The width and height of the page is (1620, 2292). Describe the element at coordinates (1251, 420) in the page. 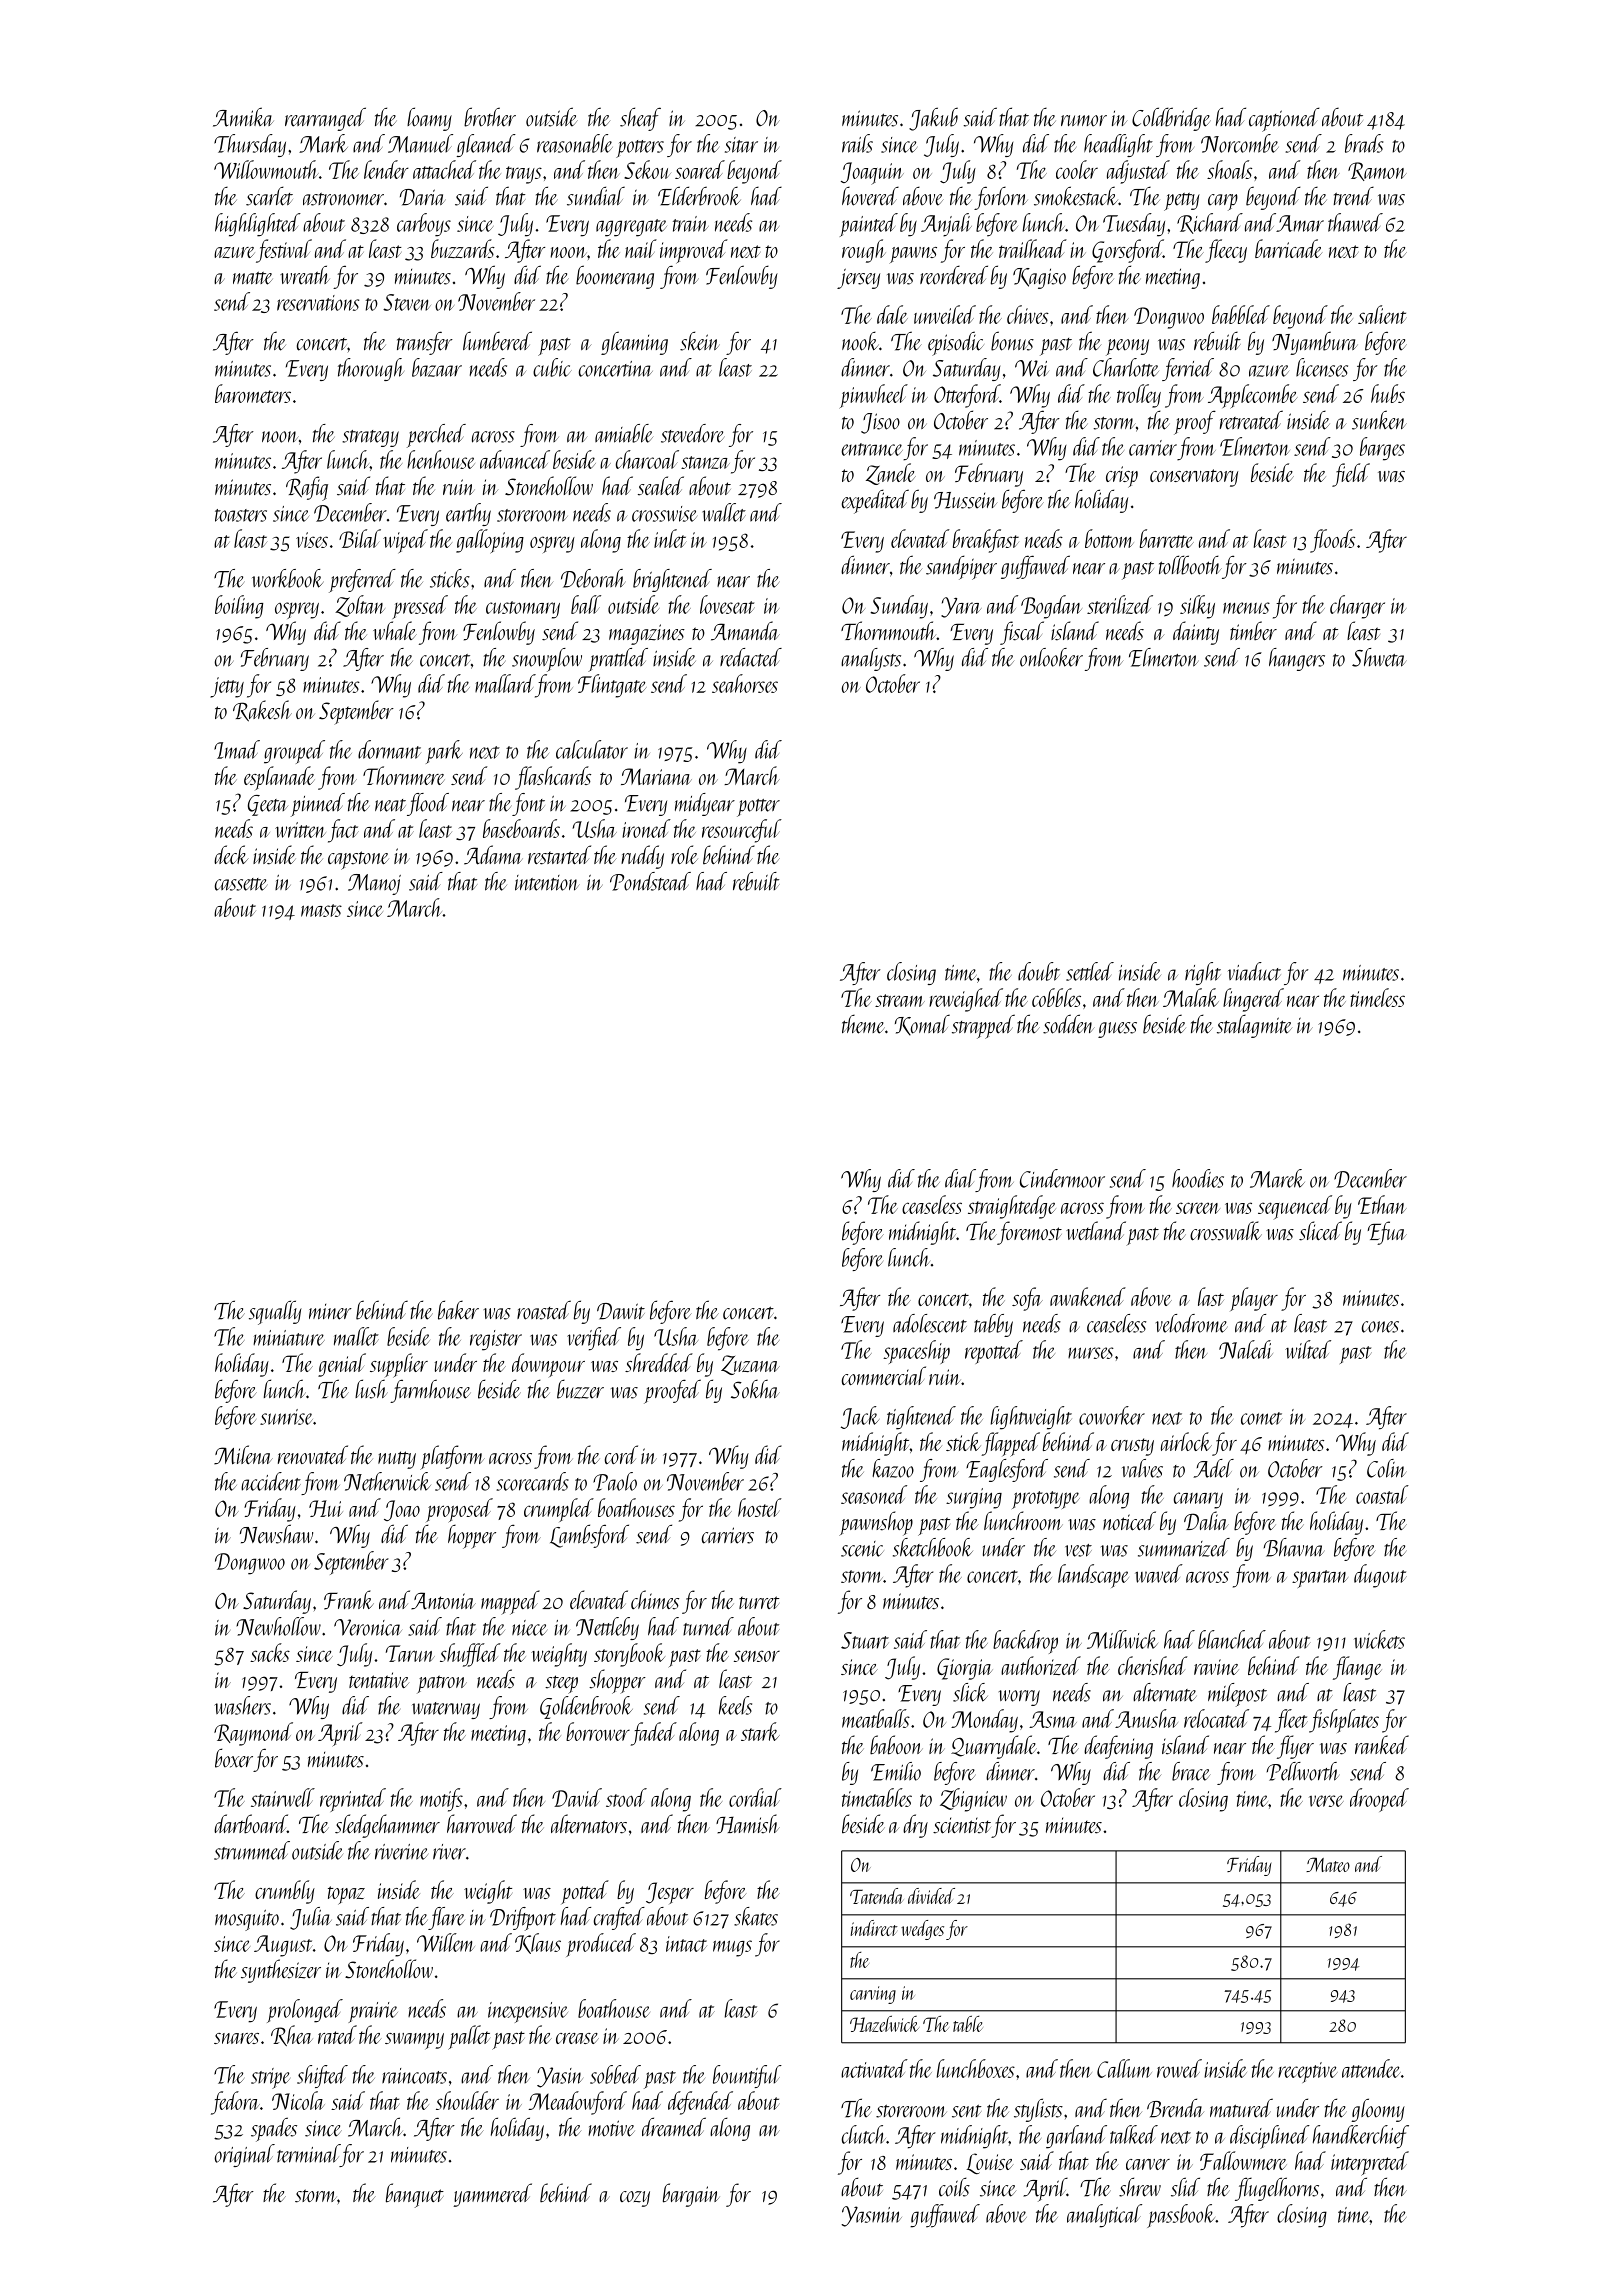

I see `retreated` at that location.
